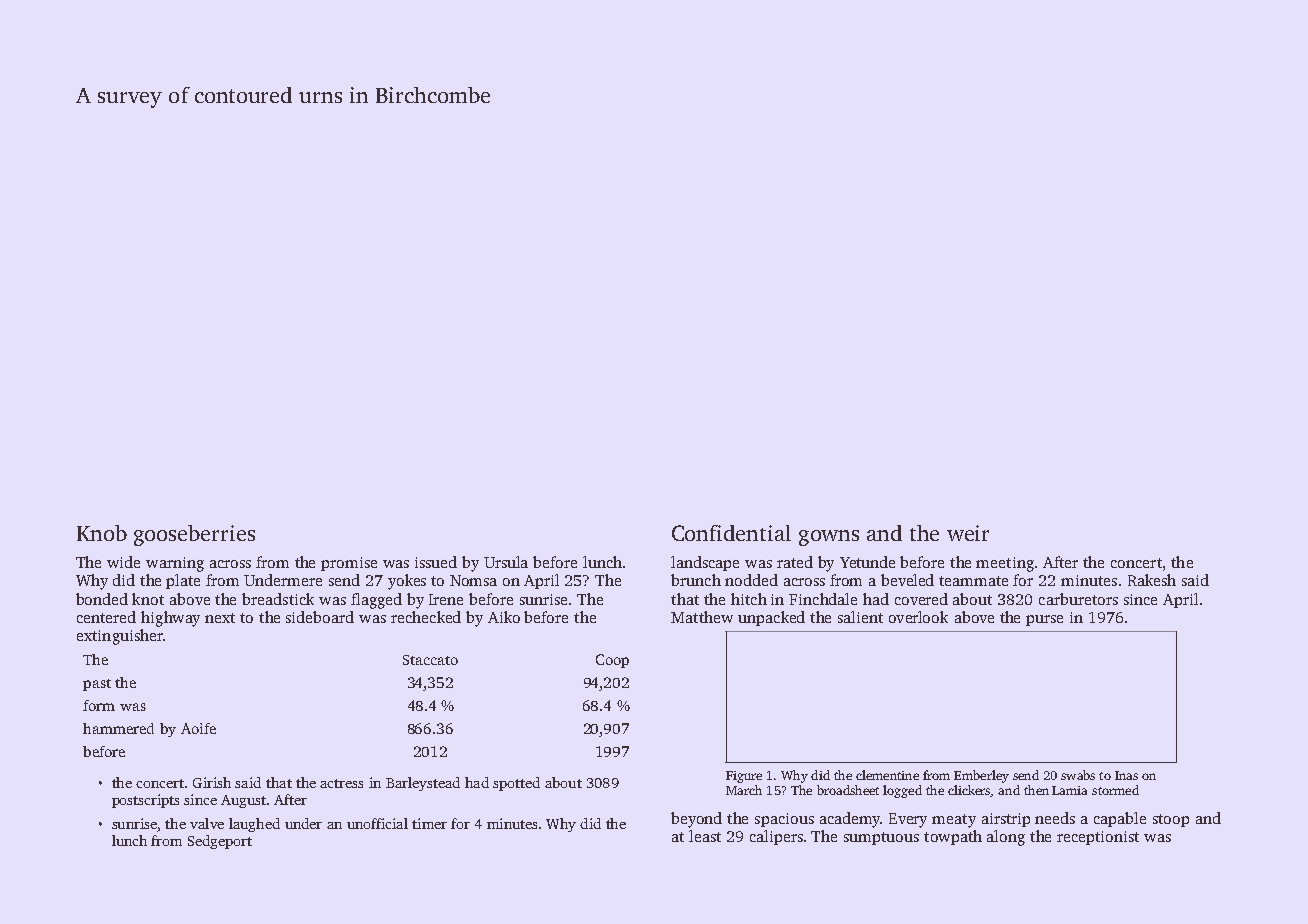  Describe the element at coordinates (612, 661) in the screenshot. I see `Coop` at that location.
